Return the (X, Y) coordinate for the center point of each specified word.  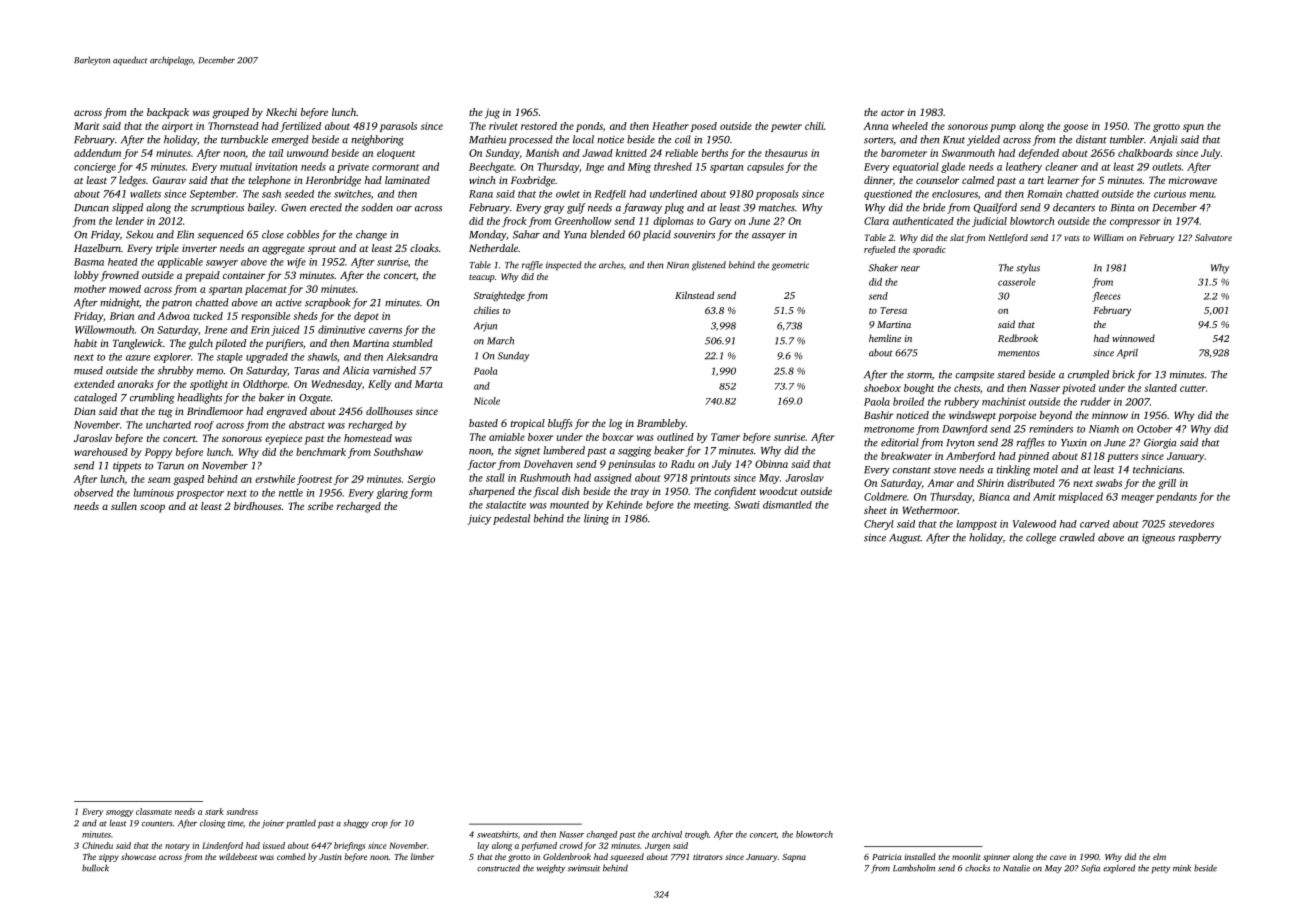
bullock (95, 868)
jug (492, 113)
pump (1003, 128)
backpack (168, 113)
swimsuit (584, 868)
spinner (996, 858)
